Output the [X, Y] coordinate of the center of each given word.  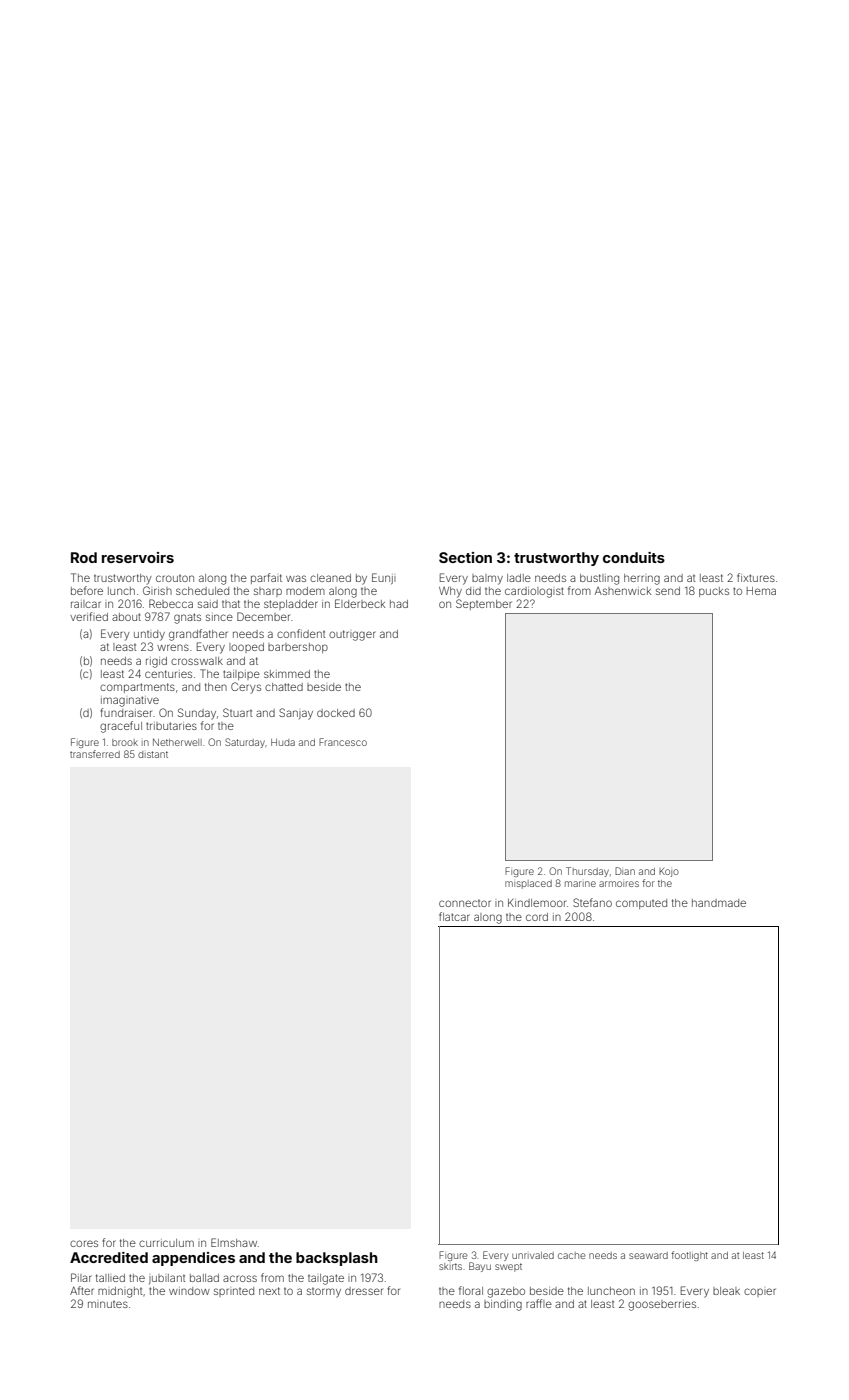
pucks [714, 592]
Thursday [587, 872]
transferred [95, 754]
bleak [726, 1291]
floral [471, 1290]
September [484, 604]
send [668, 591]
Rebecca [171, 603]
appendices [193, 1259]
